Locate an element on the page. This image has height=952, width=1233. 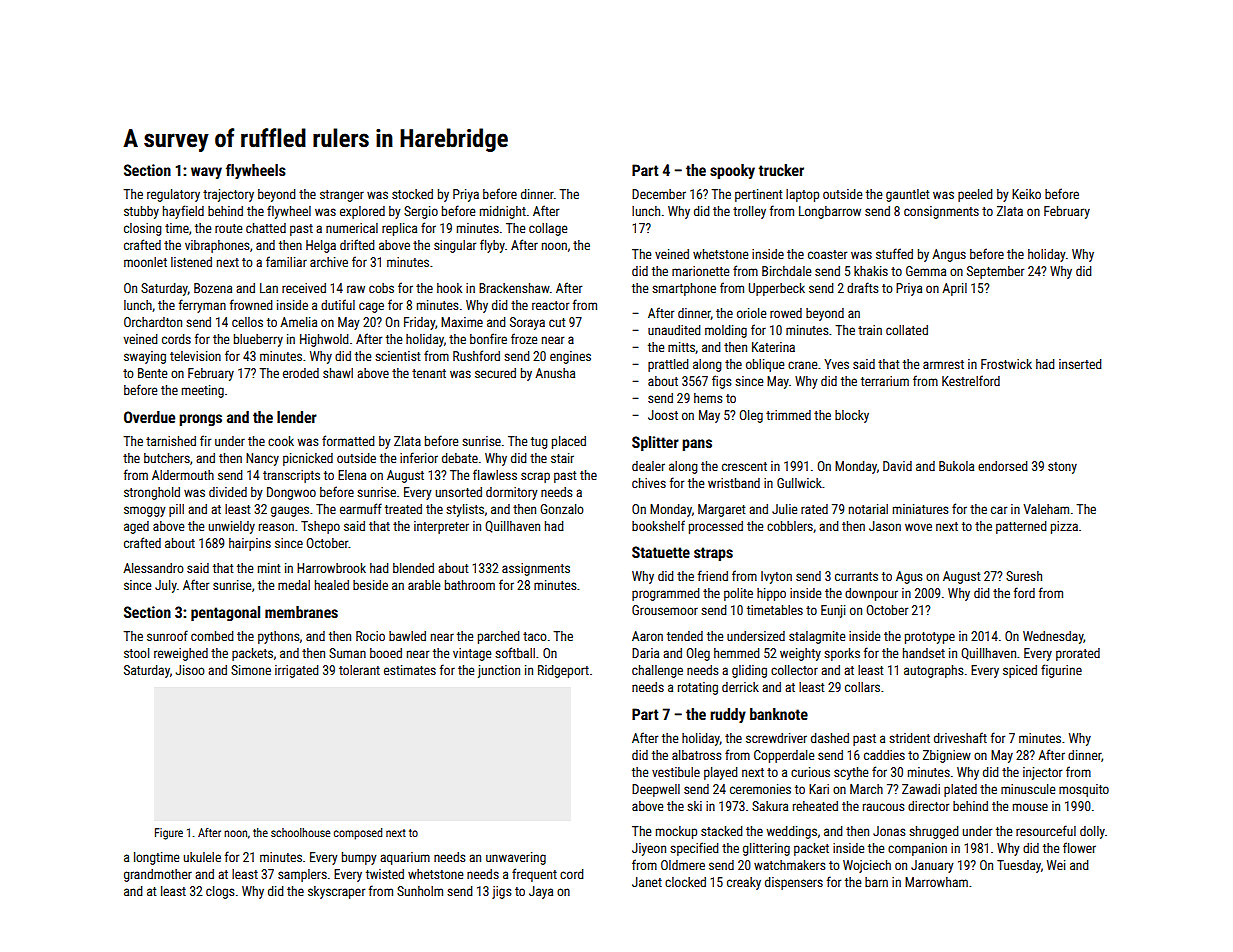
autographs is located at coordinates (933, 671).
